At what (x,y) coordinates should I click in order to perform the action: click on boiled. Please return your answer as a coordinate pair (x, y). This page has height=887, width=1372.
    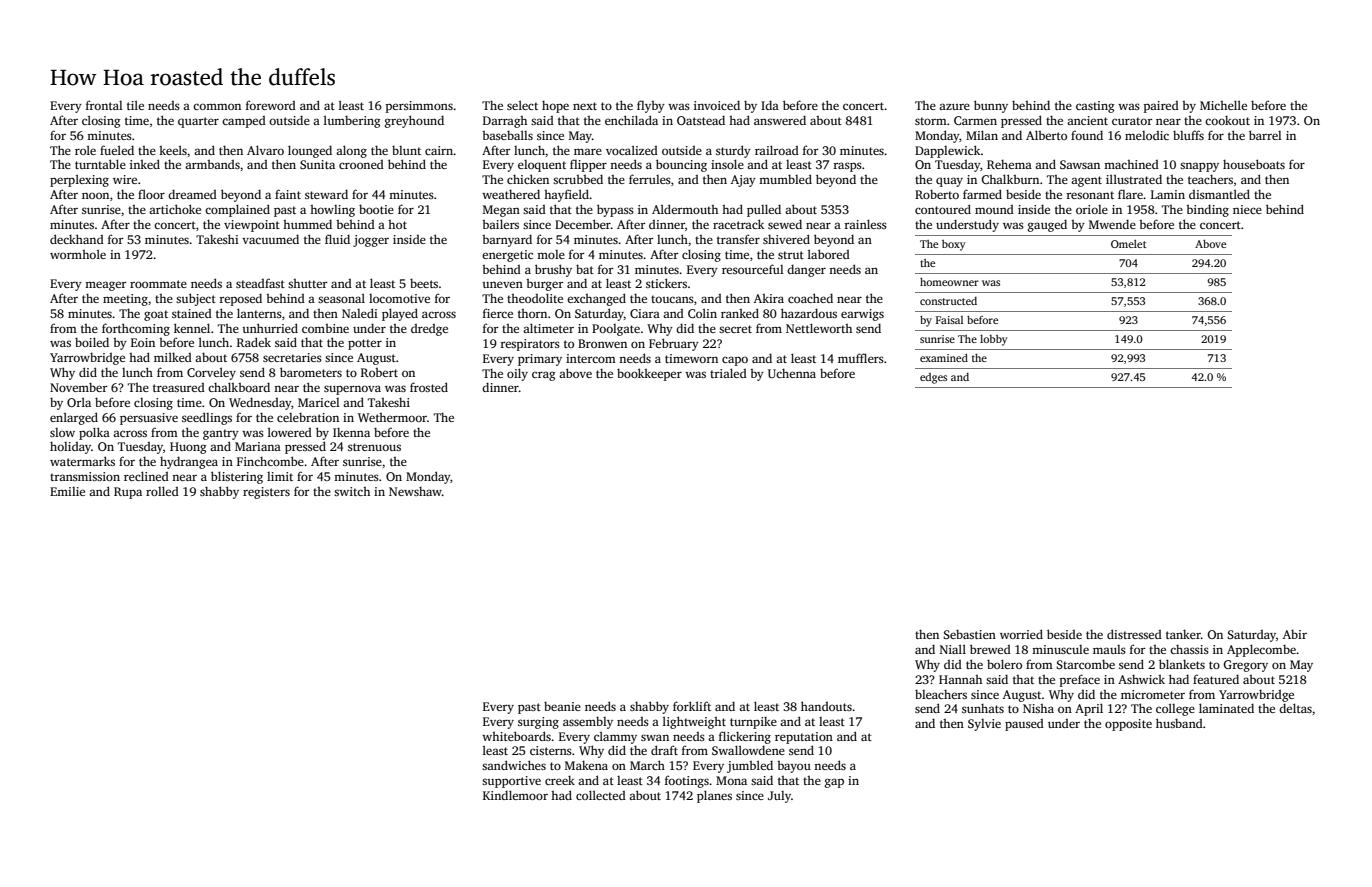
    Looking at the image, I should click on (92, 342).
